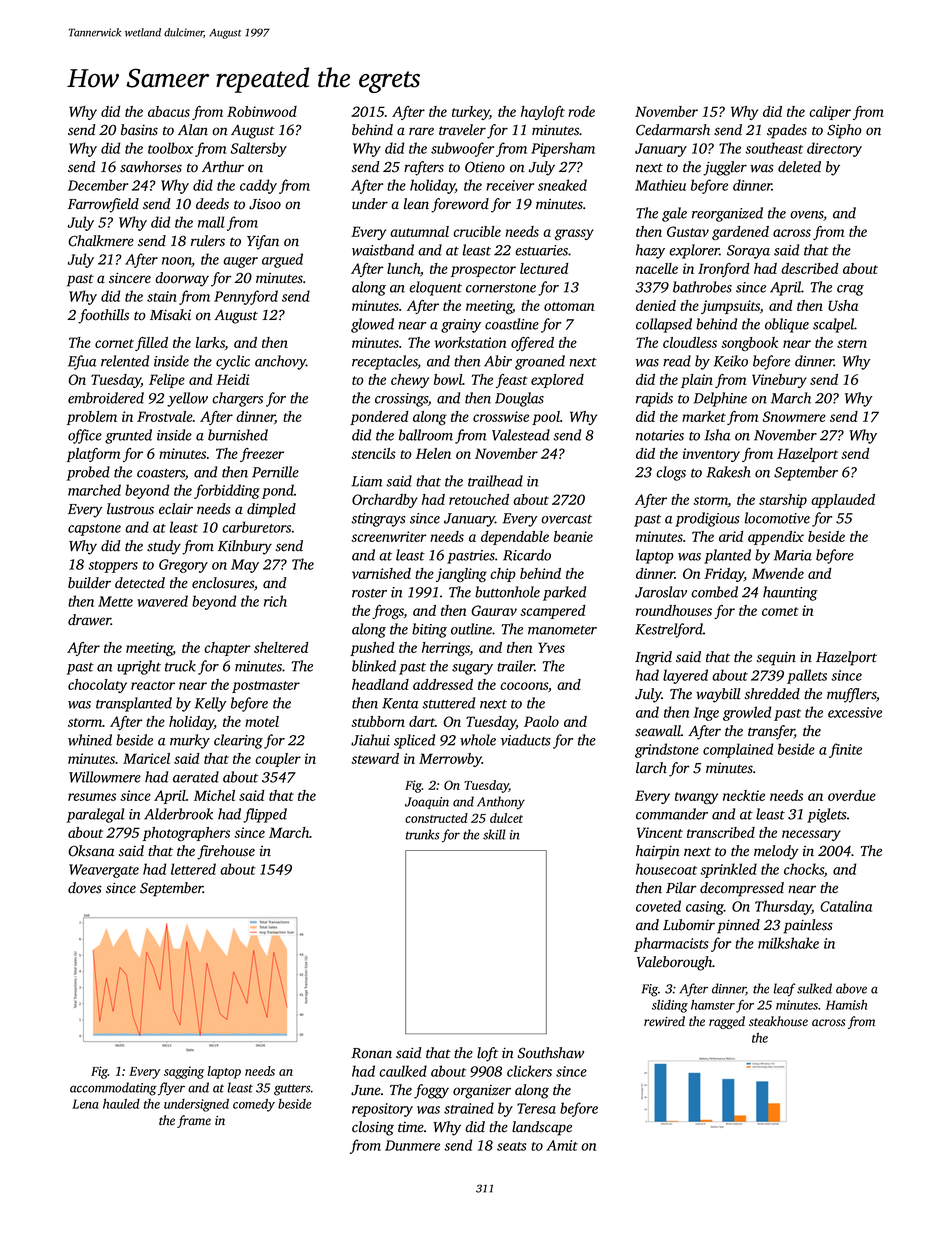 This screenshot has height=1233, width=952. Describe the element at coordinates (262, 721) in the screenshot. I see `motel` at that location.
